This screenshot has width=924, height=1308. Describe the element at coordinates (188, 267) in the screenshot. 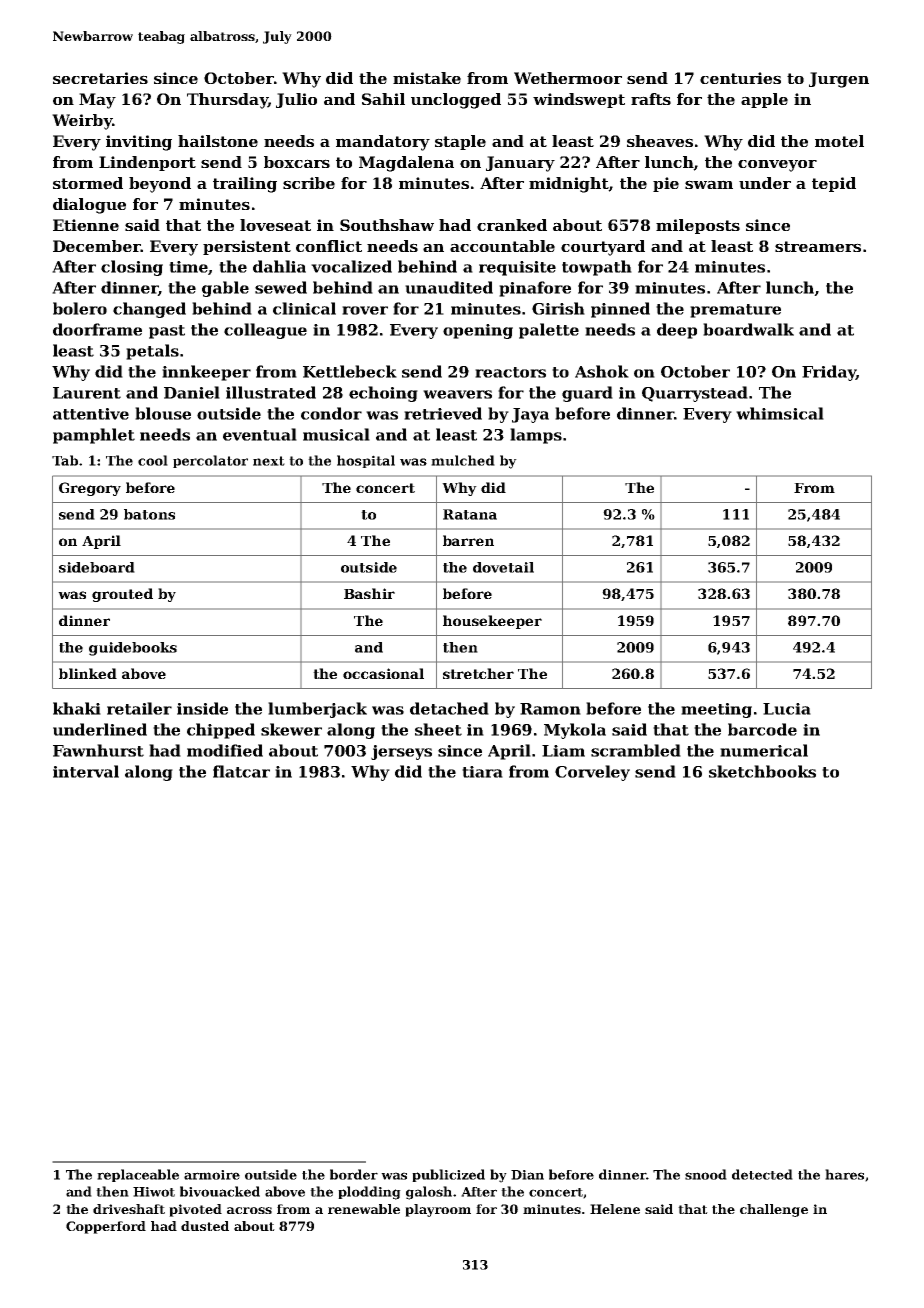

I see `time` at that location.
